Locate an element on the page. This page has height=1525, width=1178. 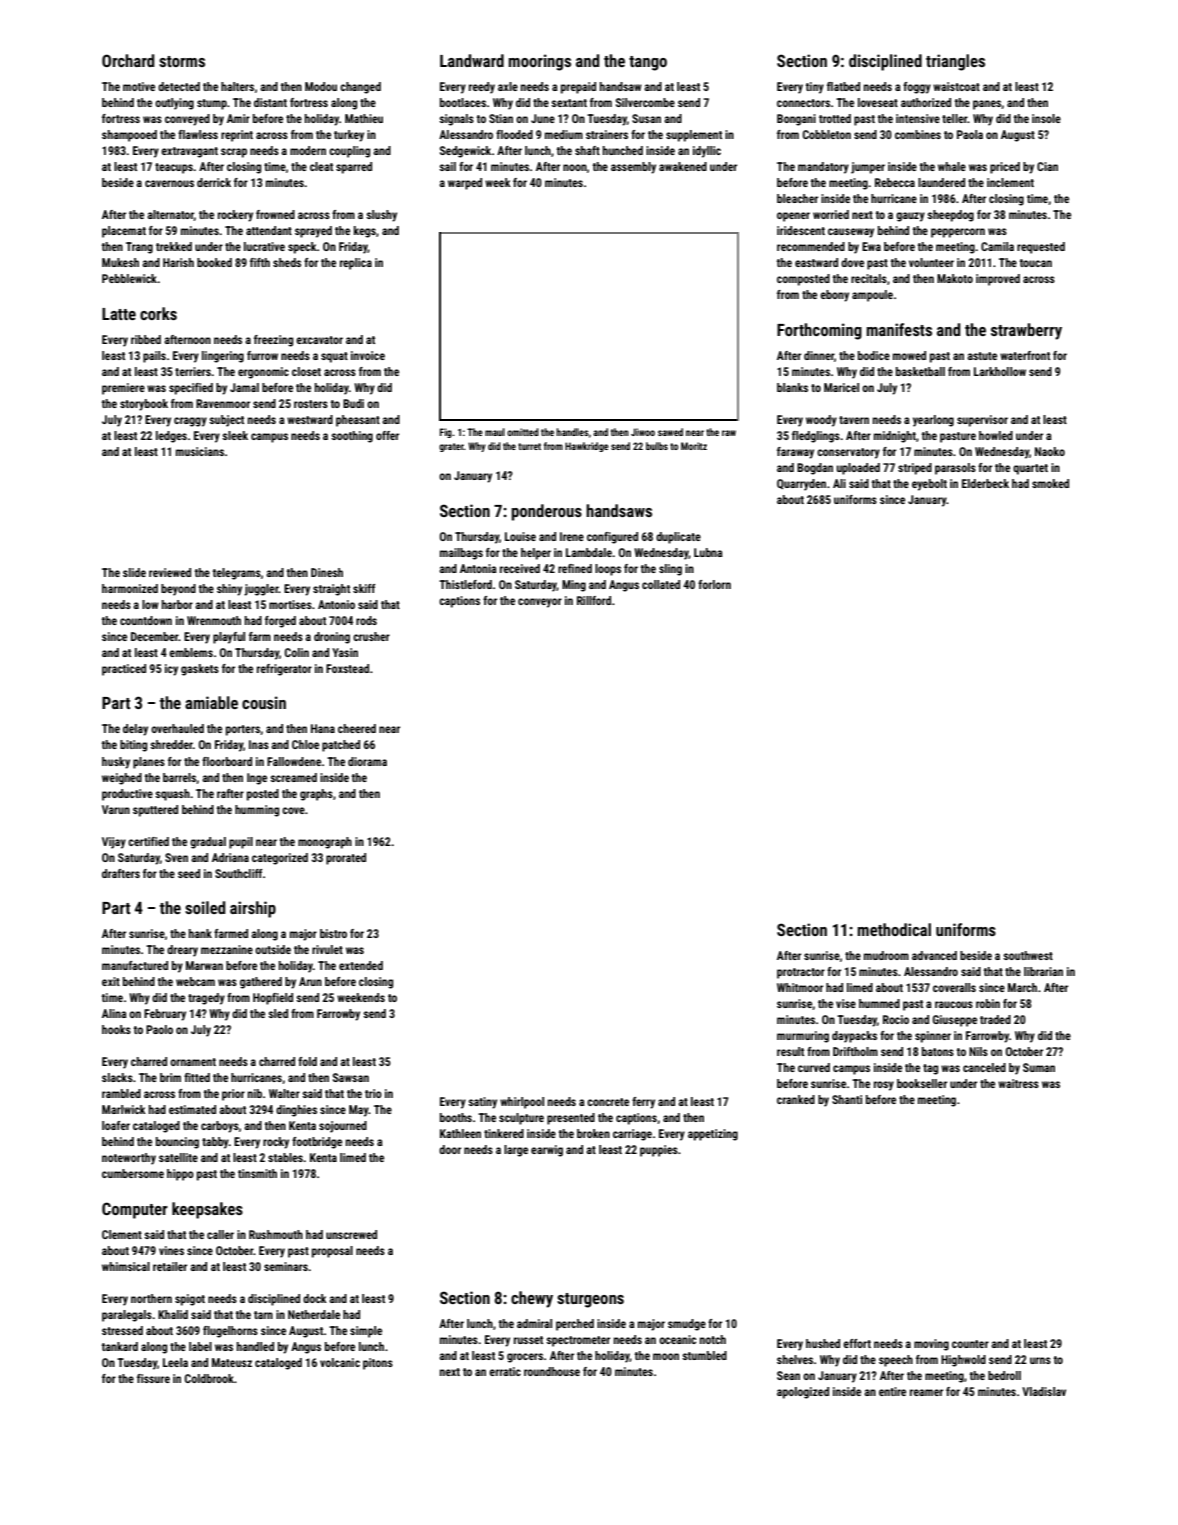
extended is located at coordinates (361, 965).
